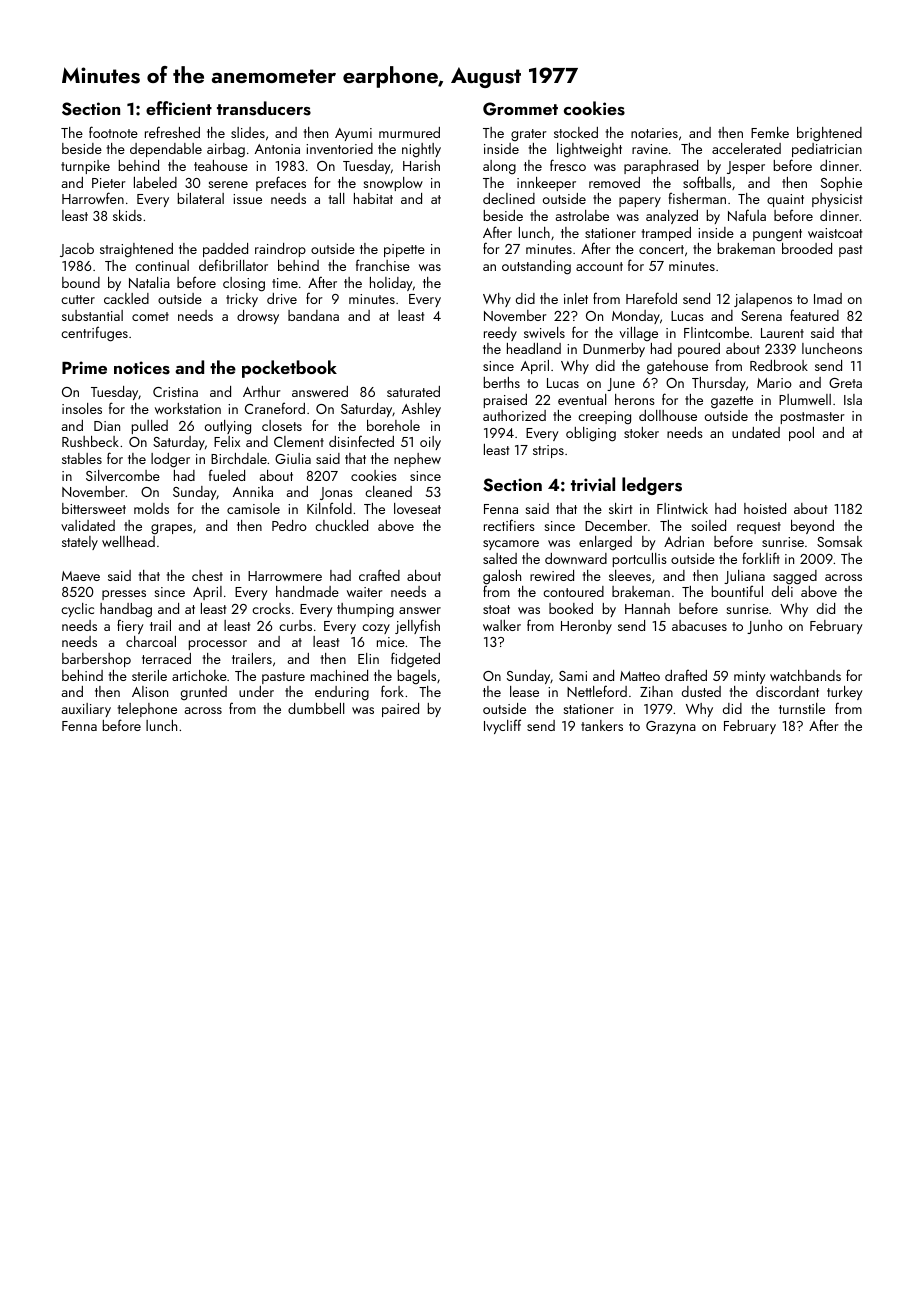 This screenshot has height=1308, width=924. What do you see at coordinates (640, 560) in the screenshot?
I see `portcullis` at bounding box center [640, 560].
